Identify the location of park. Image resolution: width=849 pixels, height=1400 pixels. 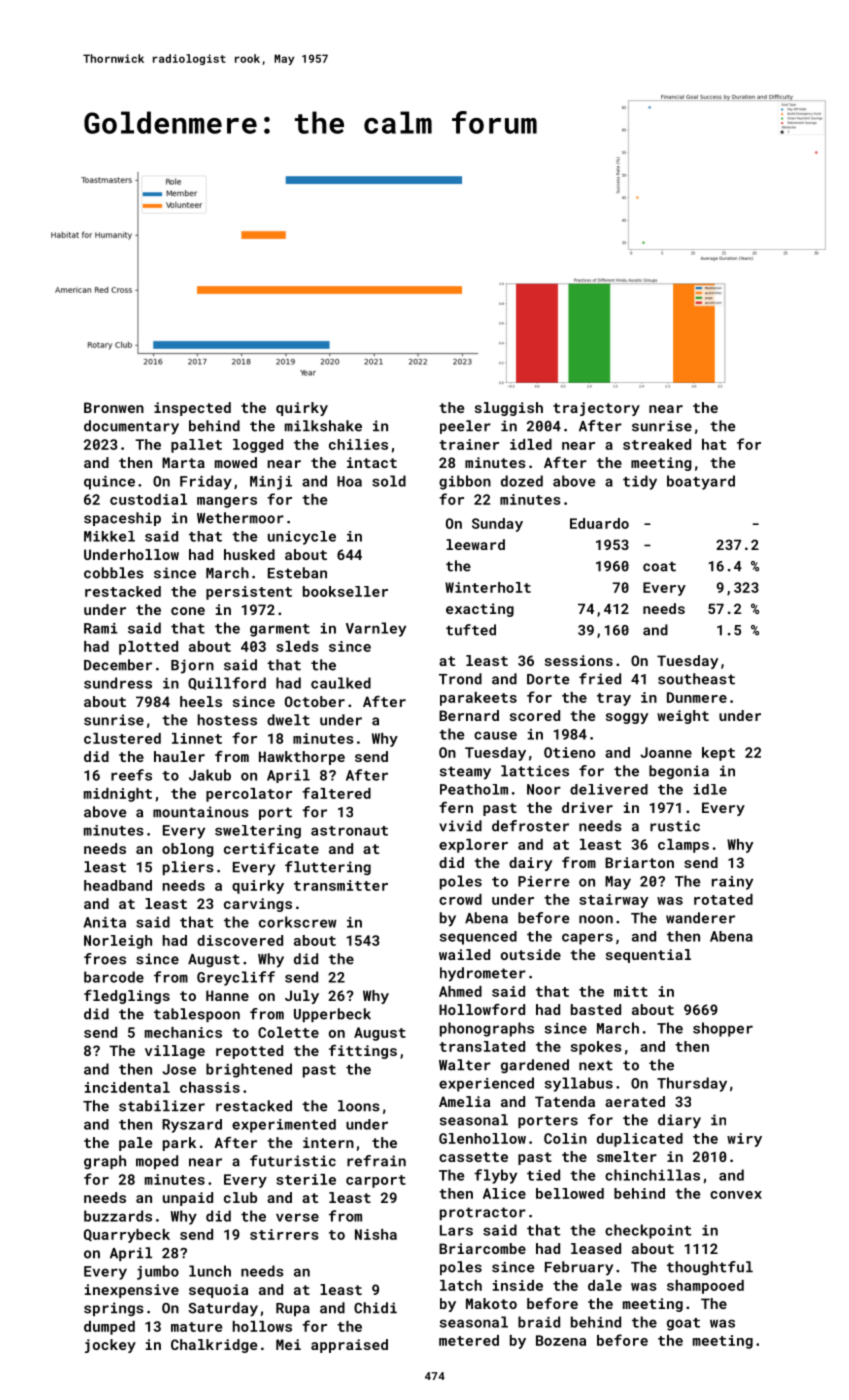
(179, 1144).
